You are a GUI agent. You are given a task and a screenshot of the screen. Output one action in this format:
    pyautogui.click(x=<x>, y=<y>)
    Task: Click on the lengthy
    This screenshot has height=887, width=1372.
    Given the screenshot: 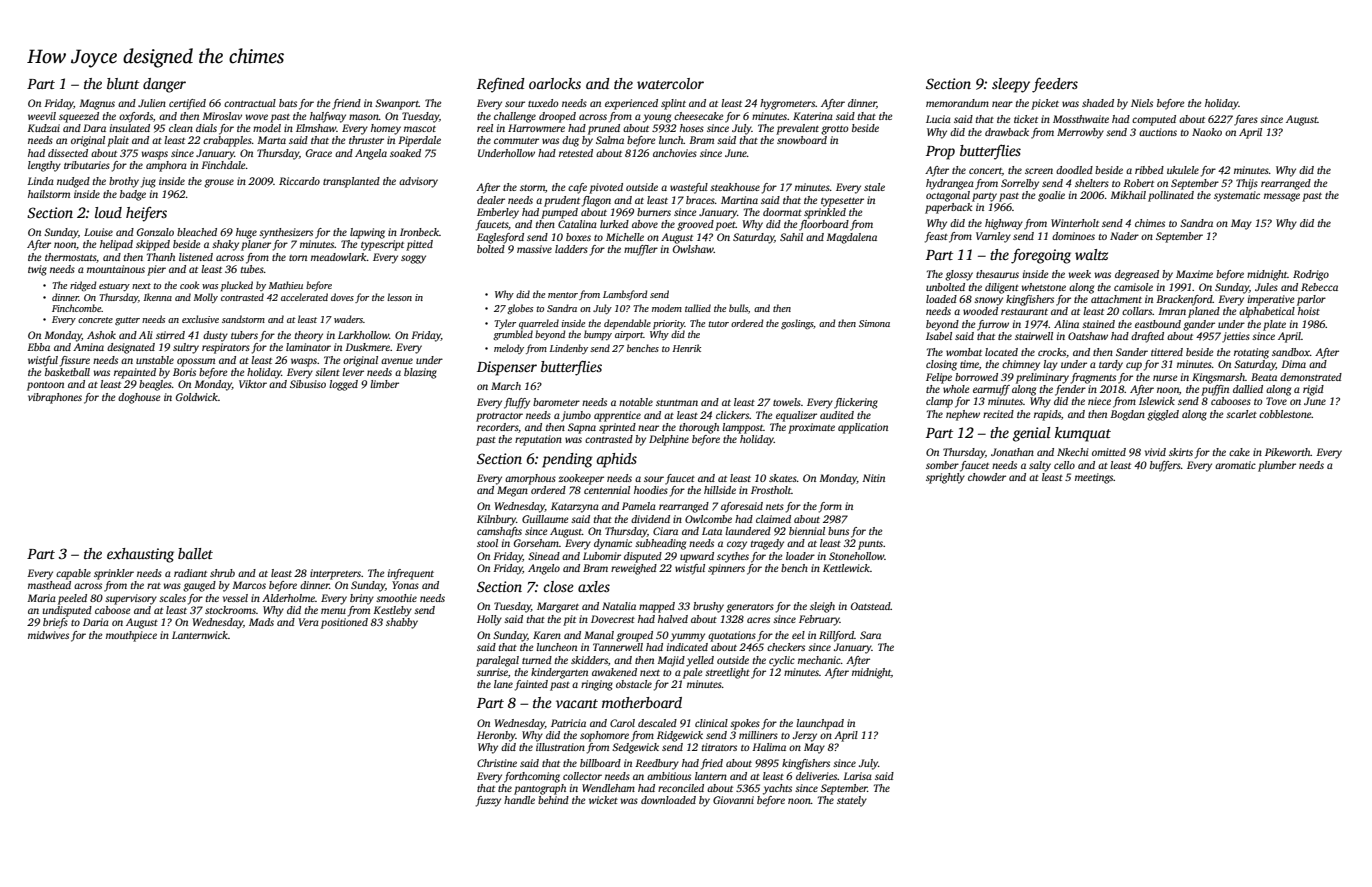 What is the action you would take?
    pyautogui.click(x=44, y=166)
